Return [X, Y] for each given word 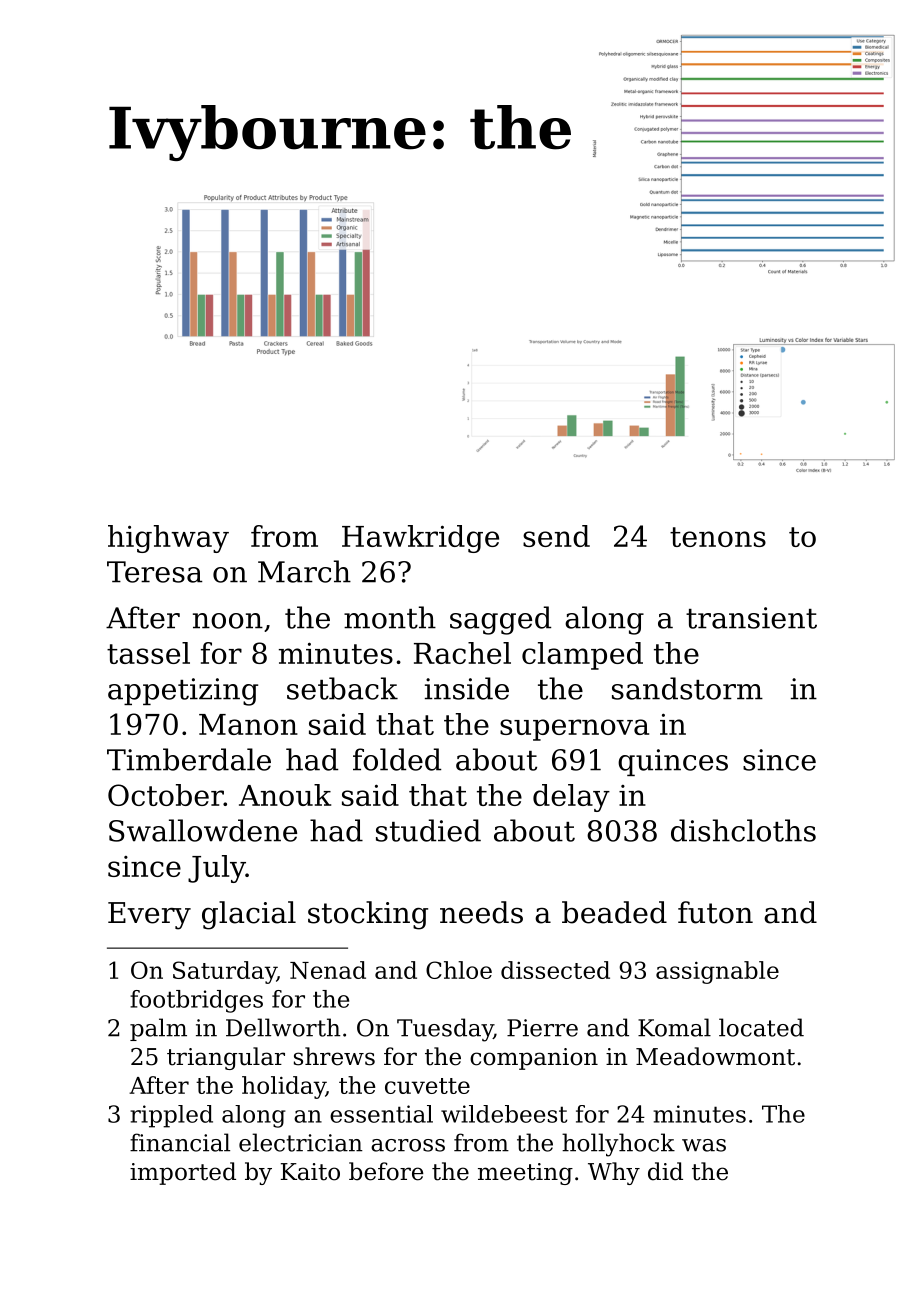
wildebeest [504, 1114]
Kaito [310, 1172]
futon [715, 912]
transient [751, 618]
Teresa [155, 572]
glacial [249, 915]
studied [428, 830]
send [556, 536]
